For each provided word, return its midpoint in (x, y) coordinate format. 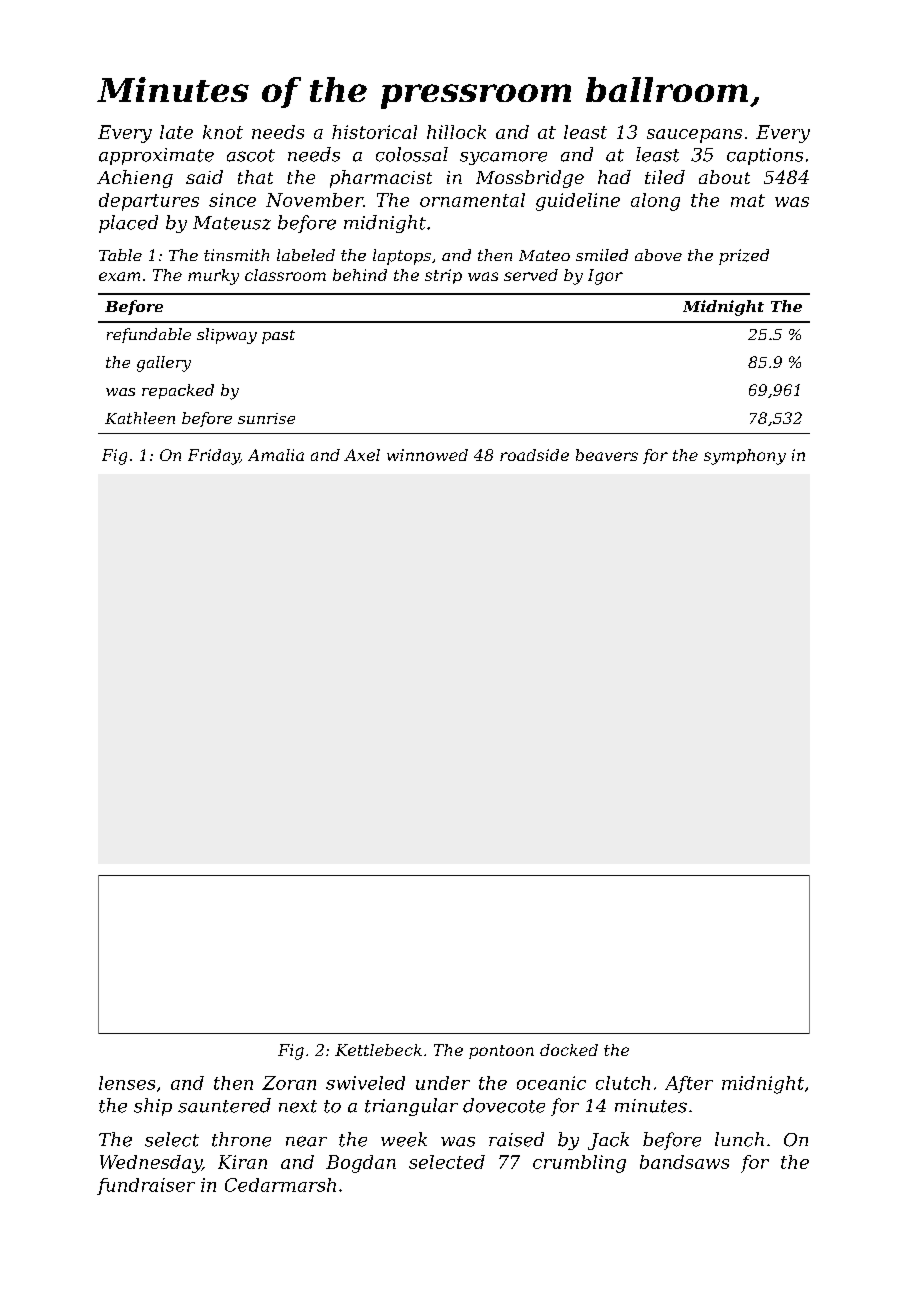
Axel (362, 455)
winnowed (427, 455)
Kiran (242, 1162)
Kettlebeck (378, 1050)
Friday (214, 457)
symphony (745, 457)
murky (213, 277)
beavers (607, 455)
